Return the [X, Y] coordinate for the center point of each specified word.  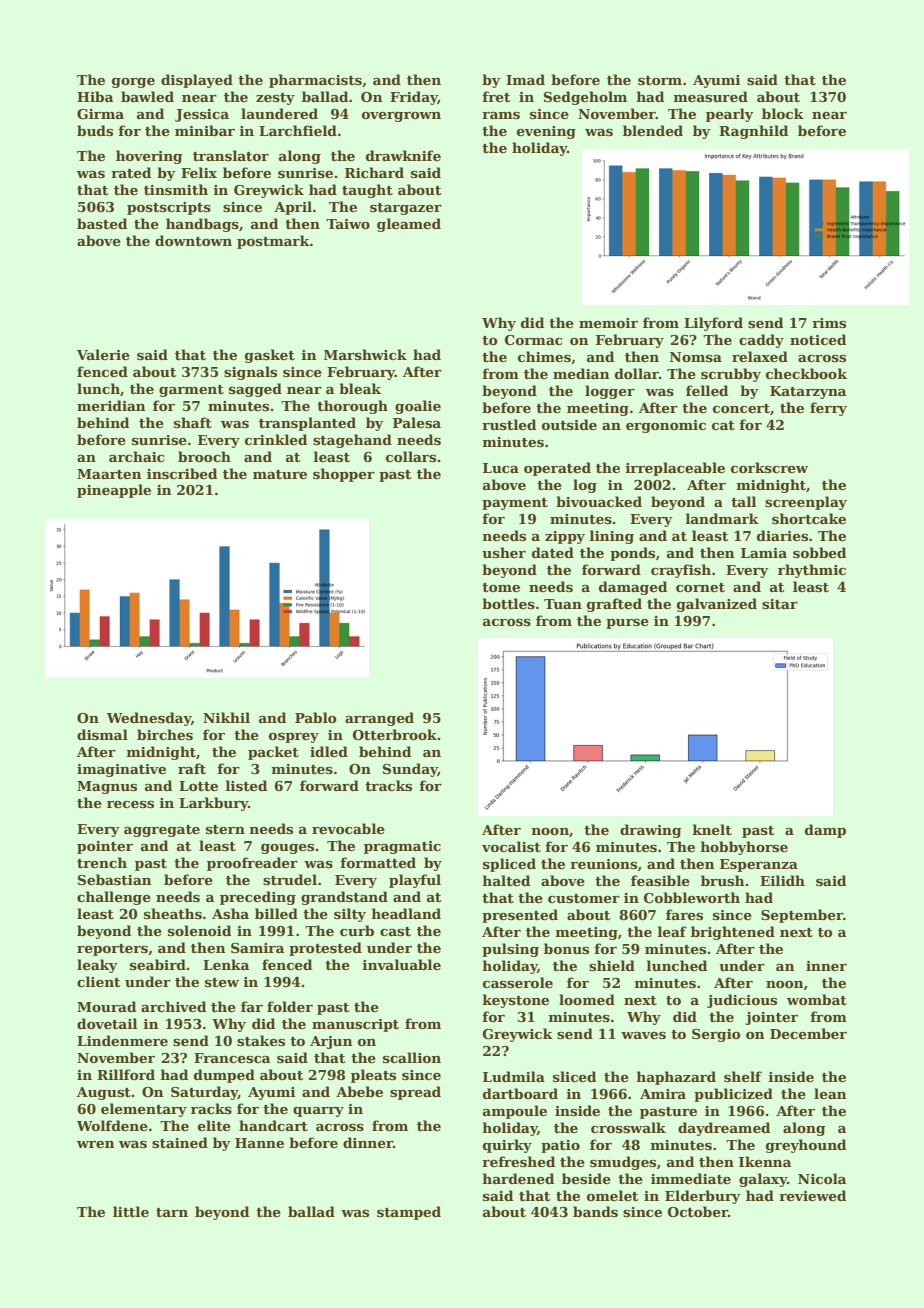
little [131, 1211]
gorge [133, 83]
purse [627, 624]
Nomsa [696, 357]
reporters [112, 950]
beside [586, 1178]
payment [515, 504]
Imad [525, 79]
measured [711, 96]
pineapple [114, 491]
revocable [348, 828]
